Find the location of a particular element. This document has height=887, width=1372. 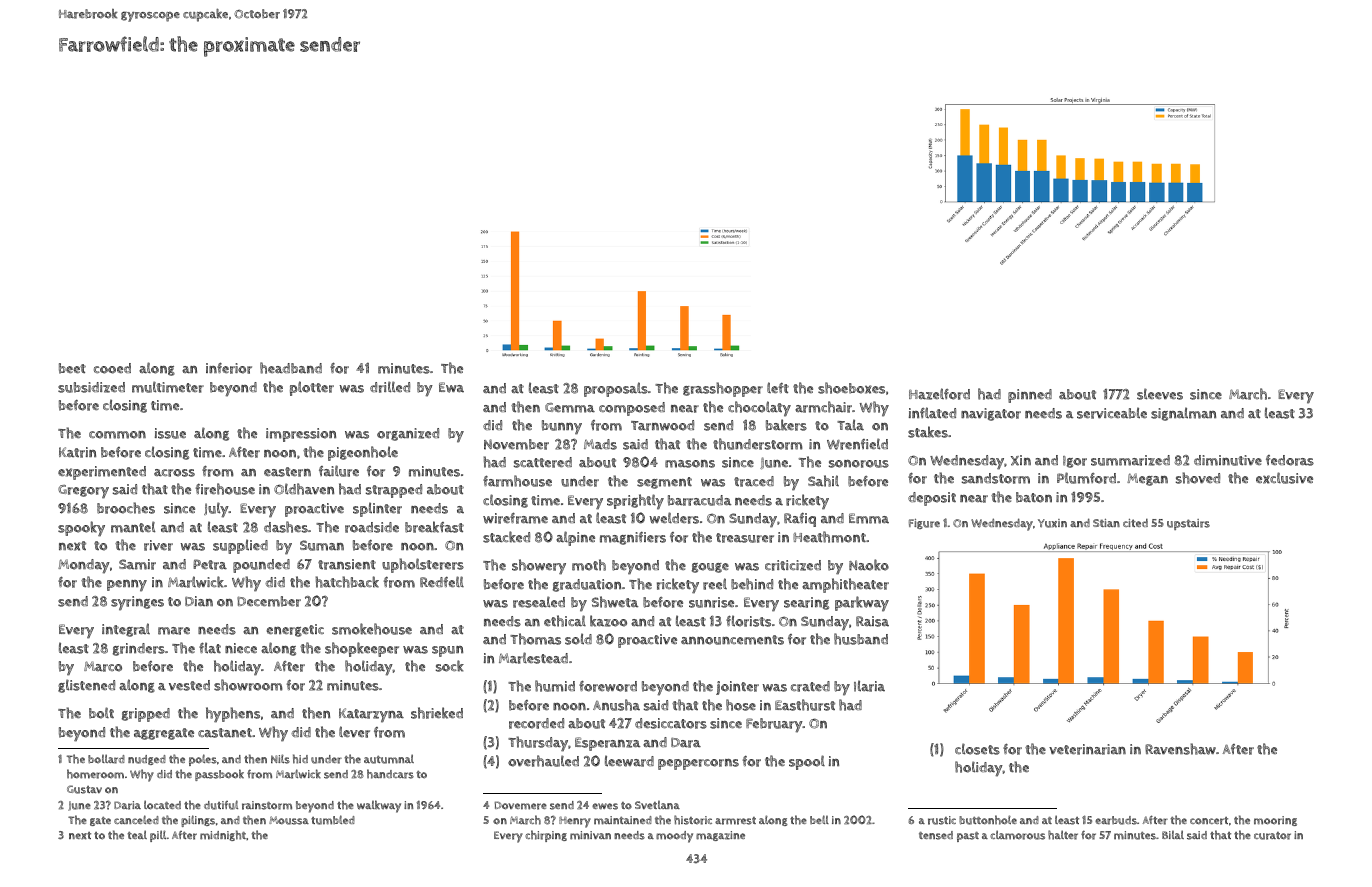

proposals is located at coordinates (616, 389).
